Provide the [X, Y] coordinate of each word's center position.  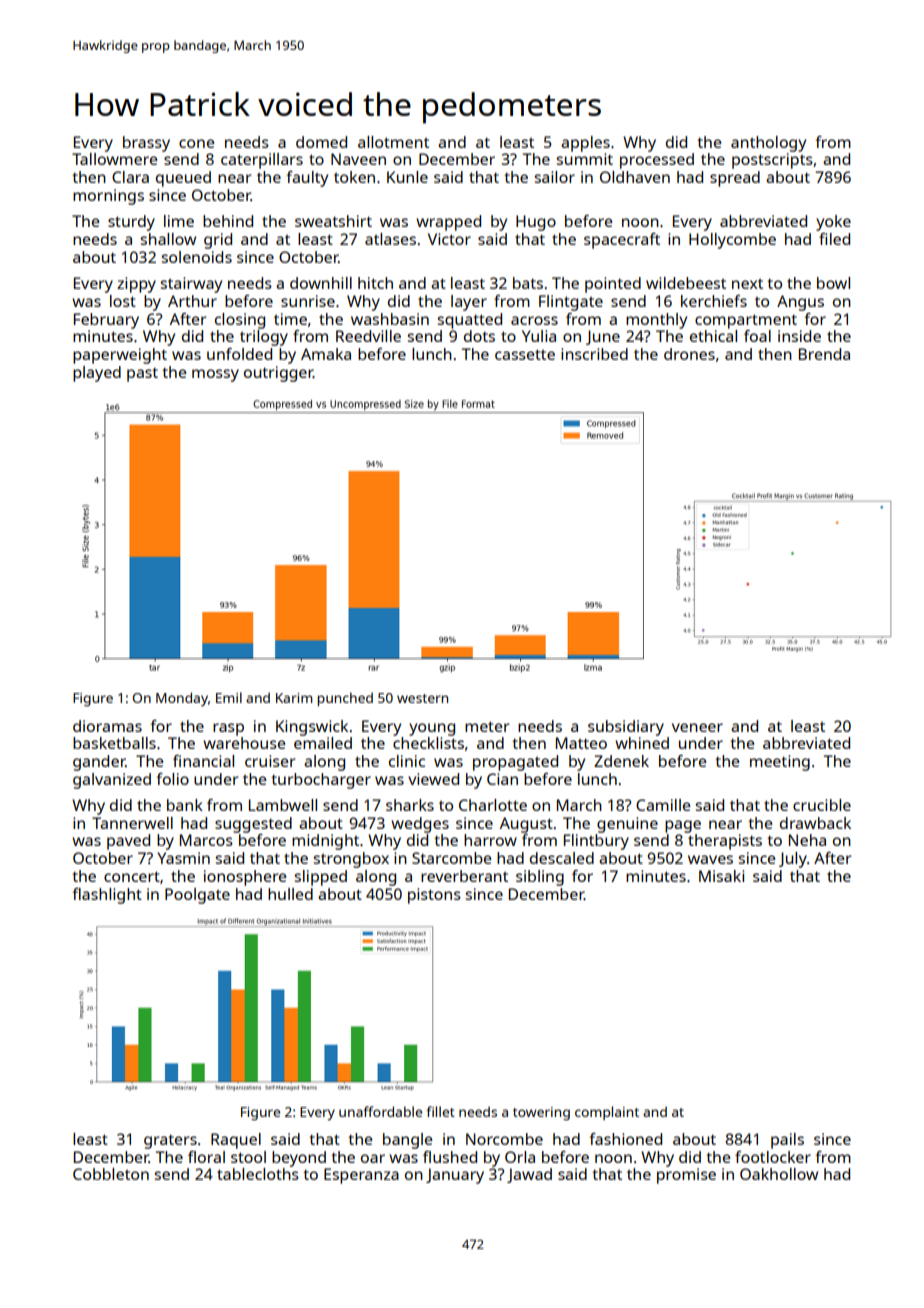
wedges [420, 825]
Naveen [358, 159]
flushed [450, 1157]
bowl [833, 283]
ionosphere [245, 878]
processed [657, 161]
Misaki [721, 876]
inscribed [594, 354]
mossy [215, 375]
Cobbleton [111, 1174]
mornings [108, 197]
